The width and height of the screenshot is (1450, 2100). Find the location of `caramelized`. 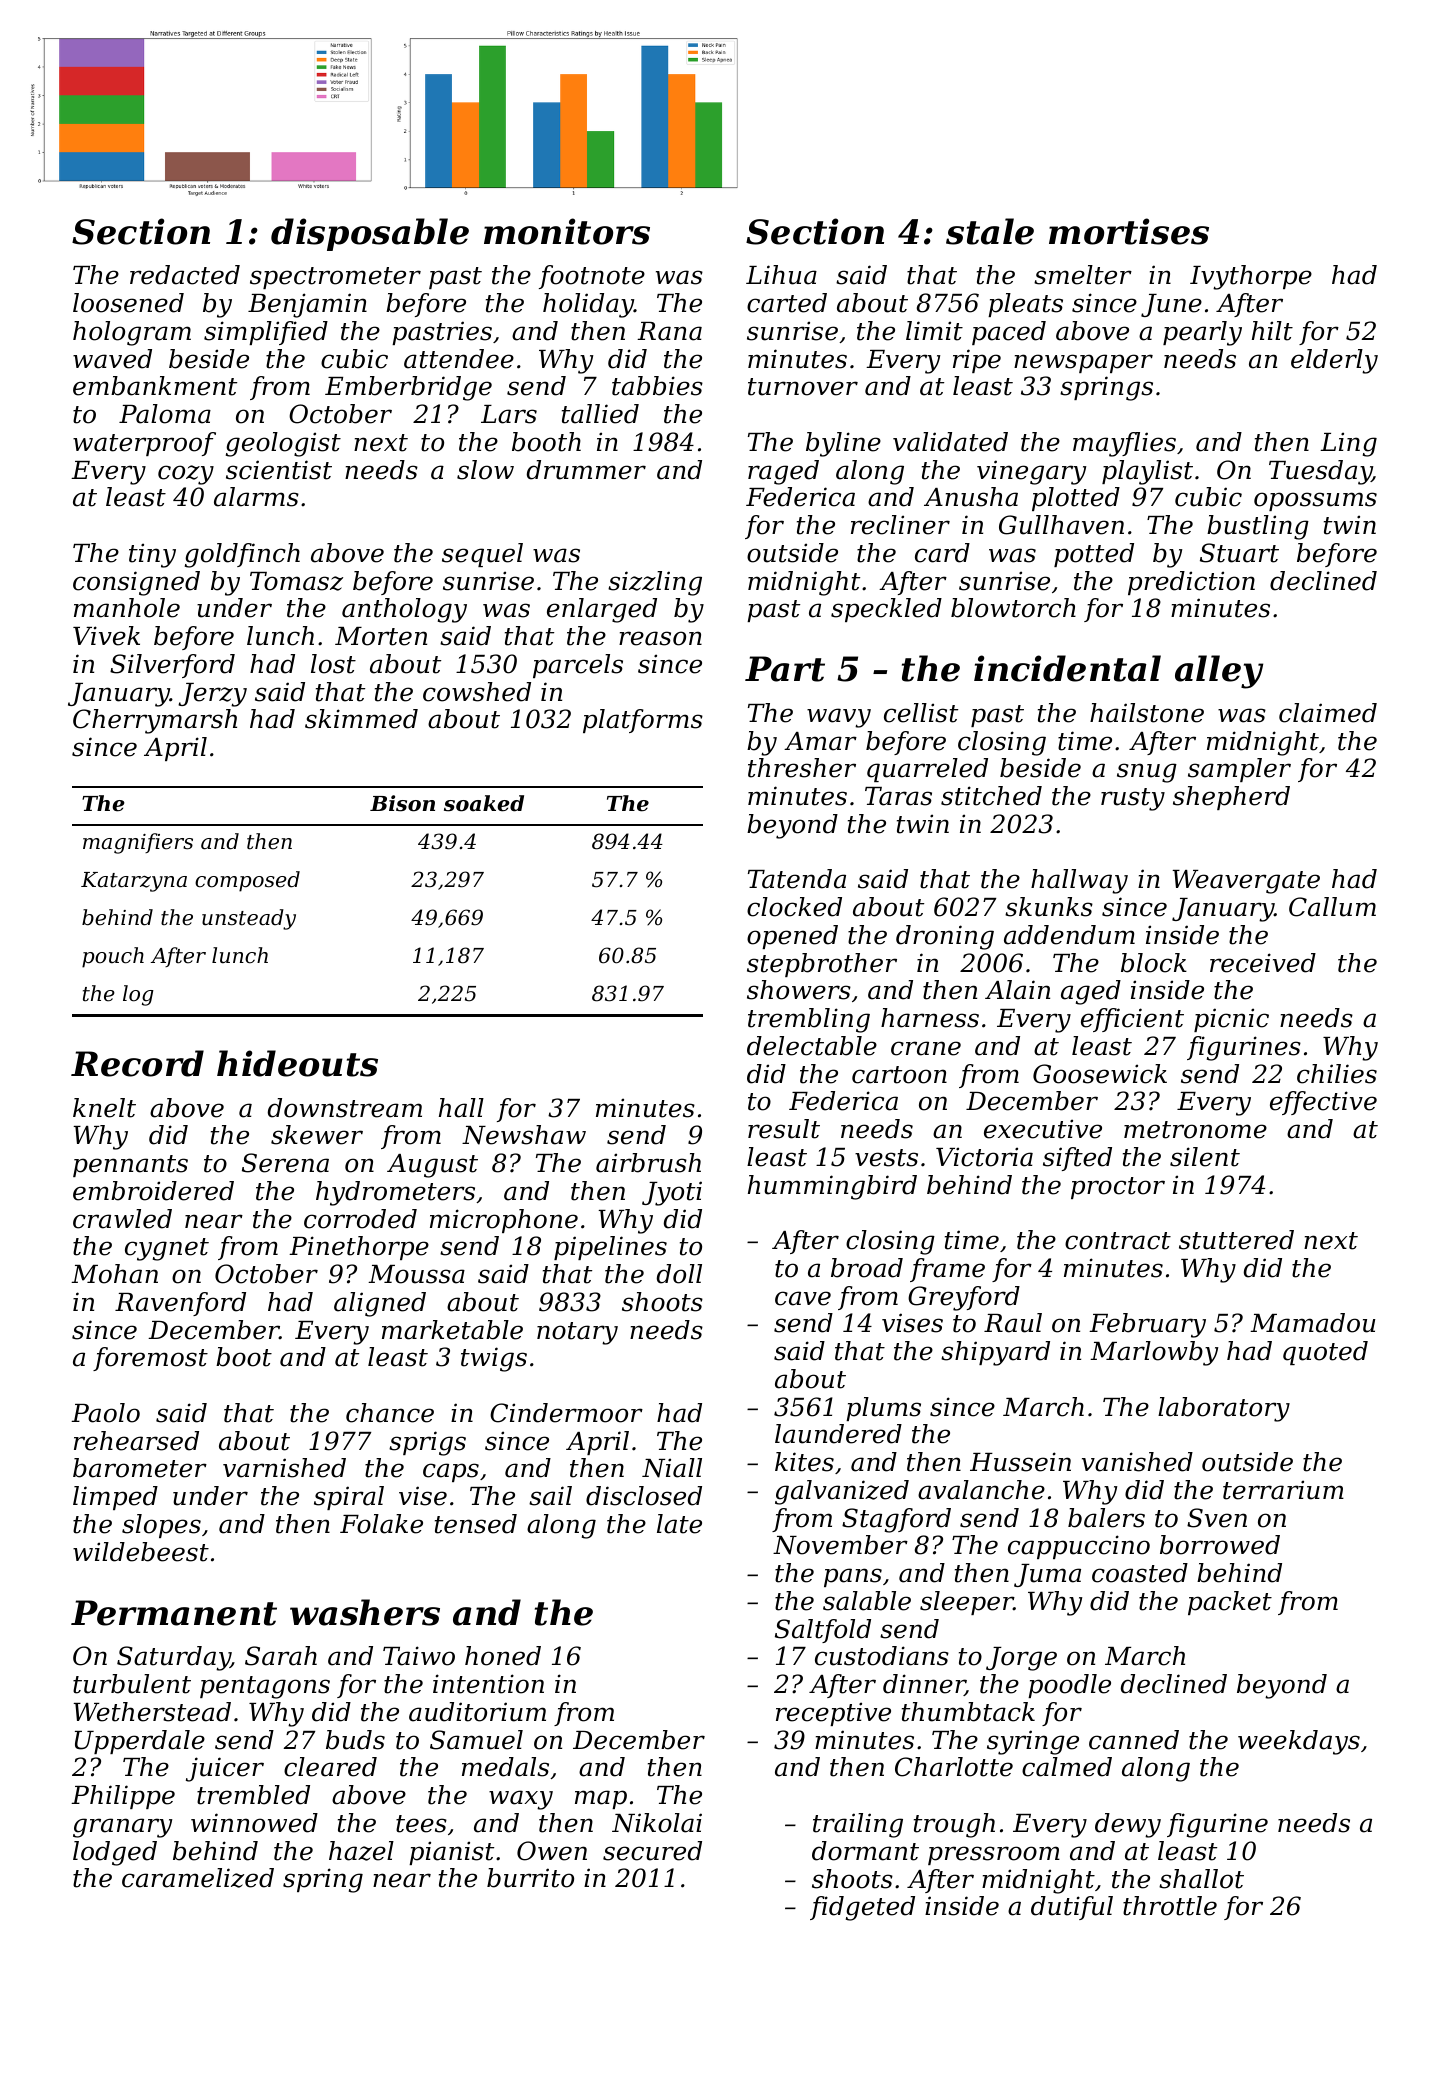

caramelized is located at coordinates (198, 1878).
